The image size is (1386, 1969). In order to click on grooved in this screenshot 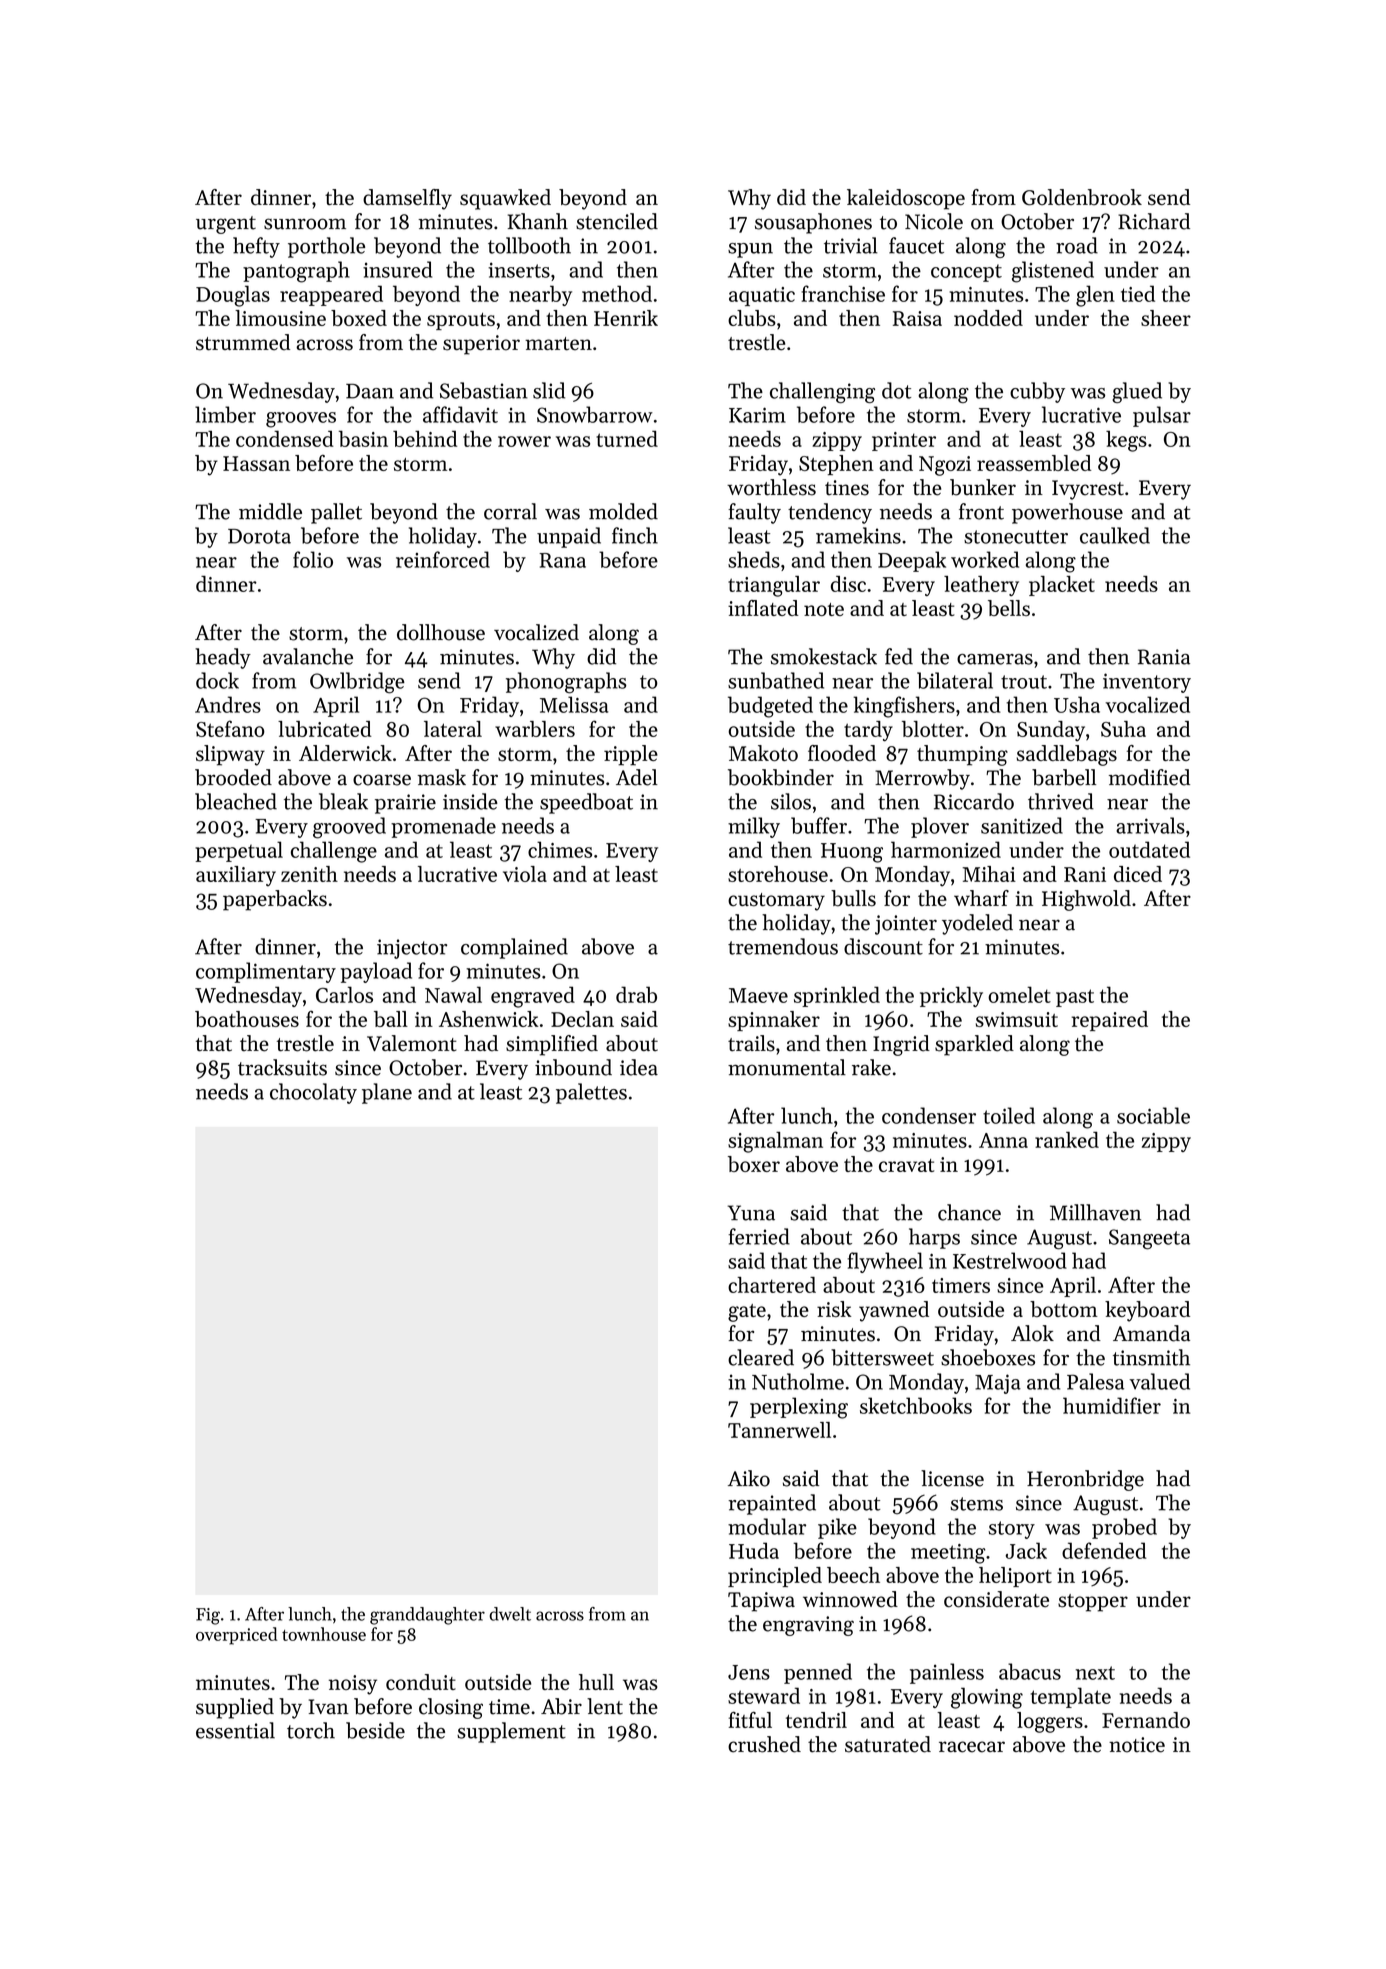, I will do `click(349, 828)`.
